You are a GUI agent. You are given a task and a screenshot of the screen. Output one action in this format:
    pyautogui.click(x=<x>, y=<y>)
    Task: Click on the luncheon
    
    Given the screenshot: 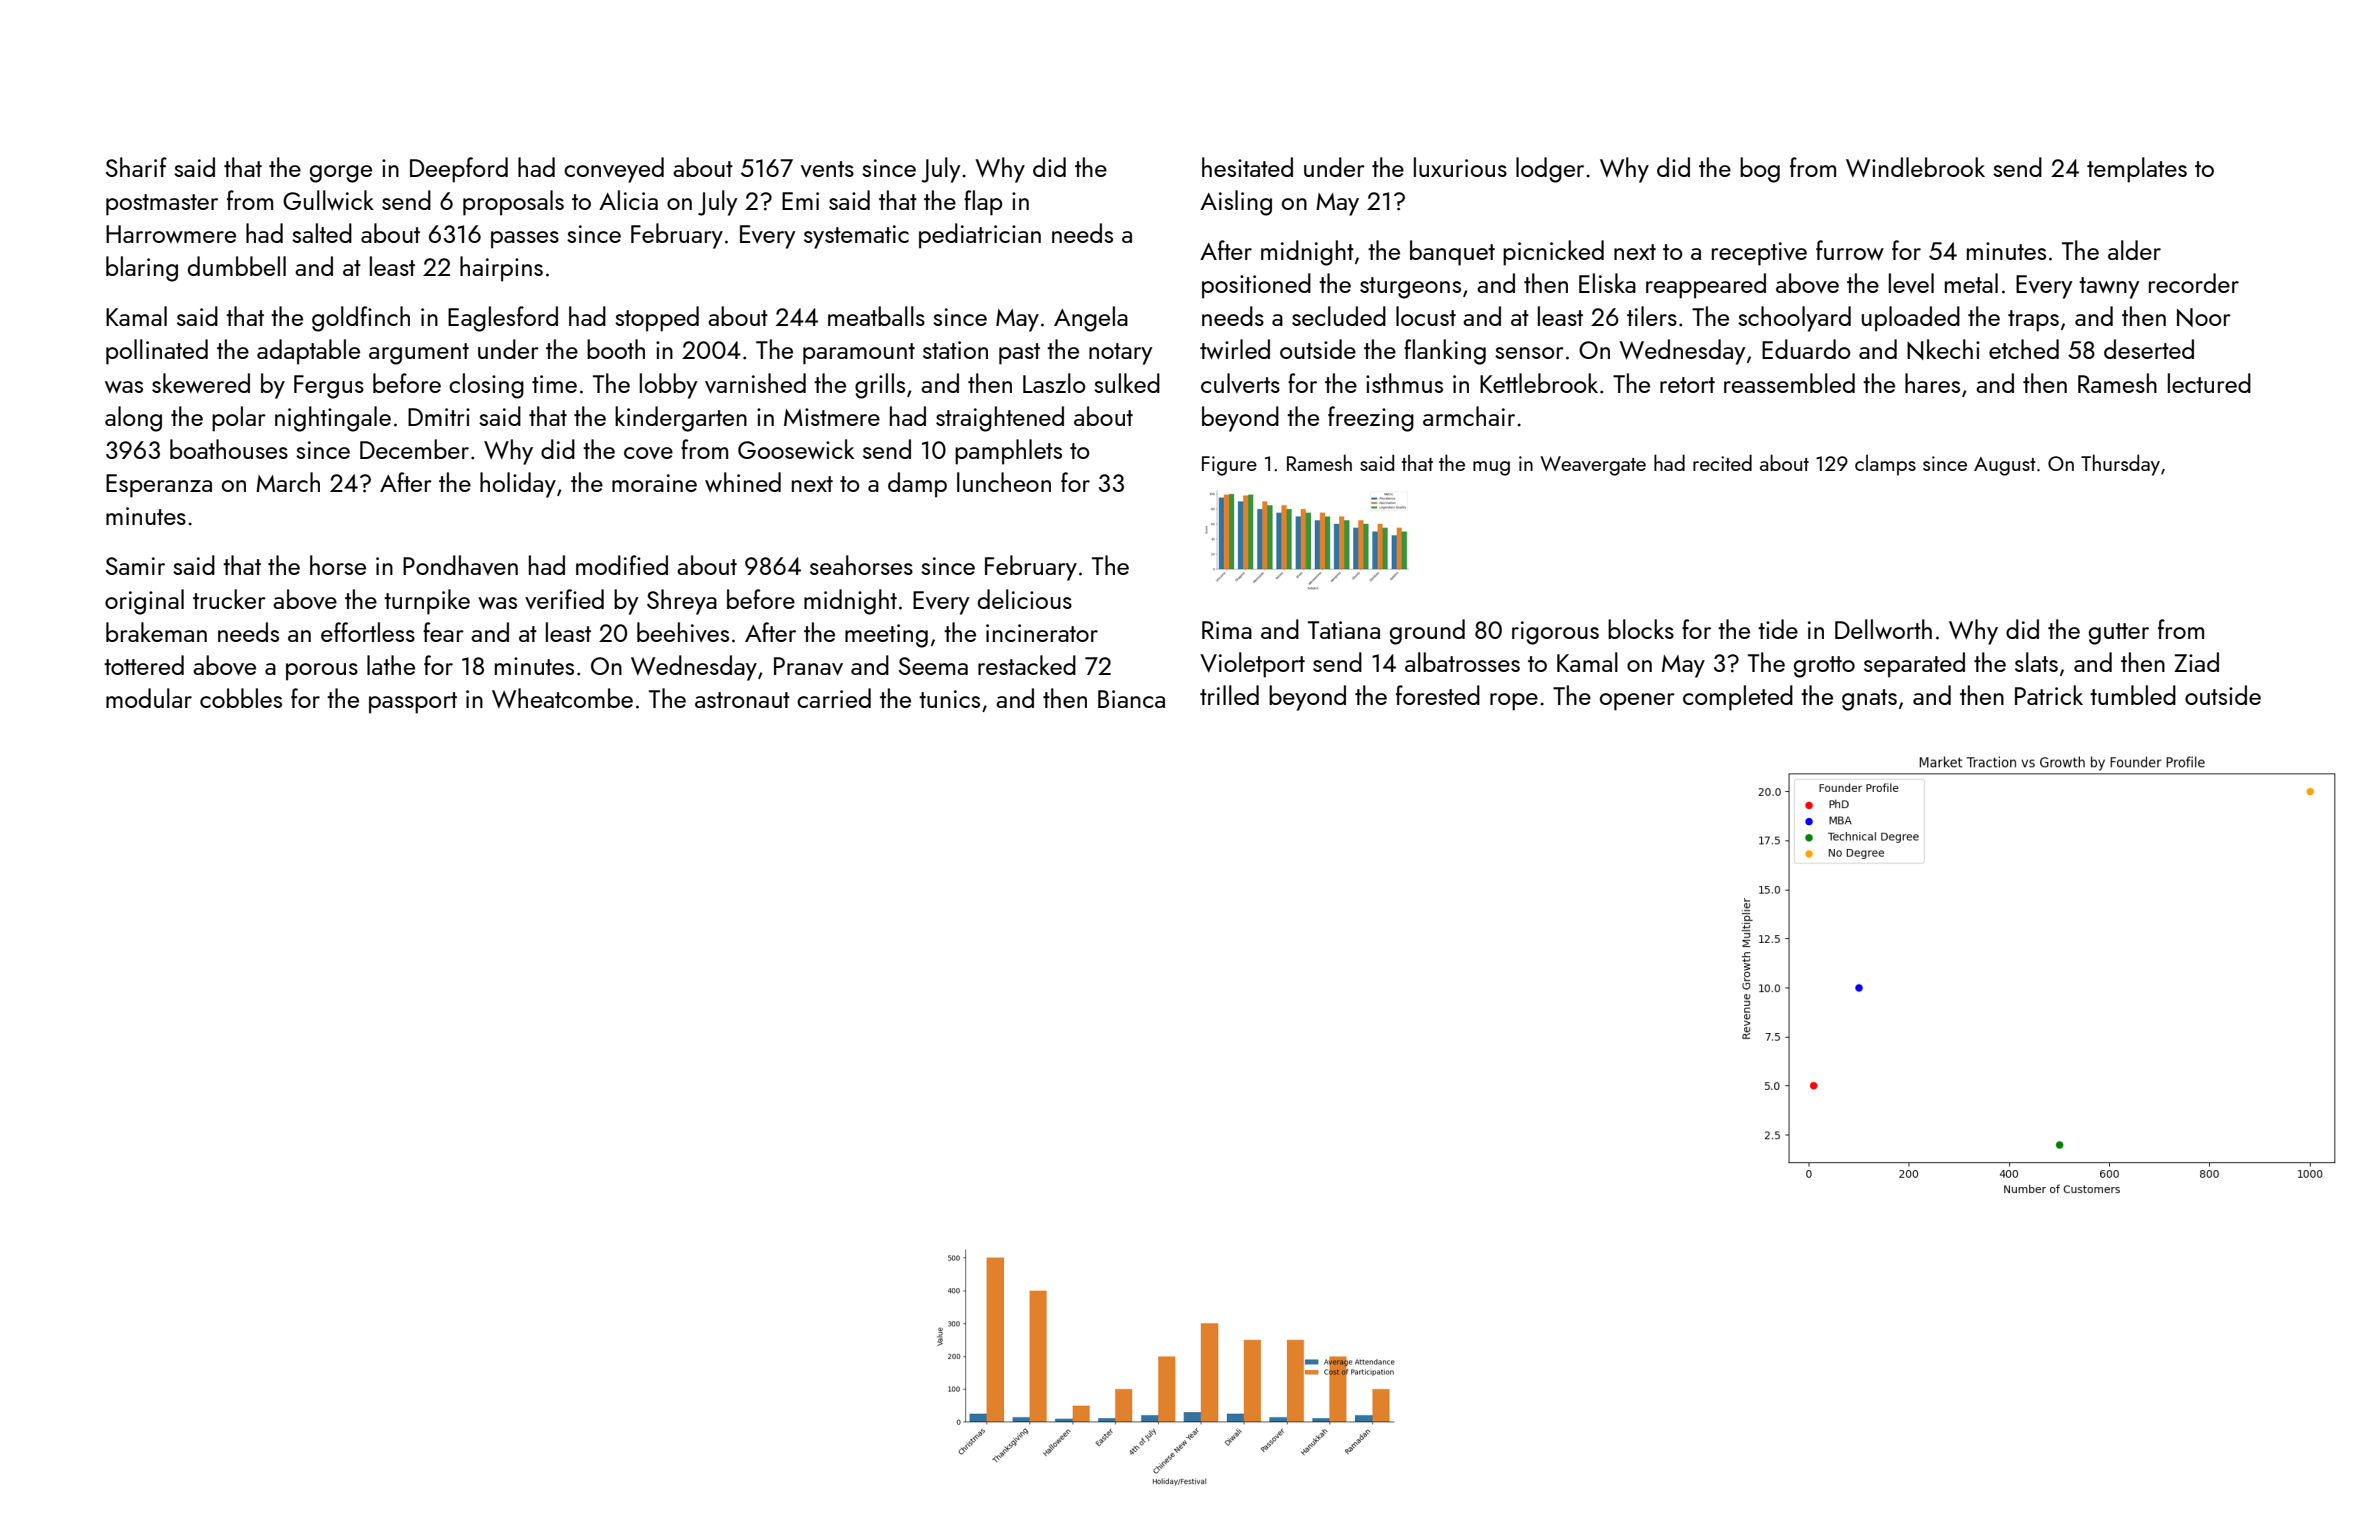 What is the action you would take?
    pyautogui.click(x=1004, y=482)
